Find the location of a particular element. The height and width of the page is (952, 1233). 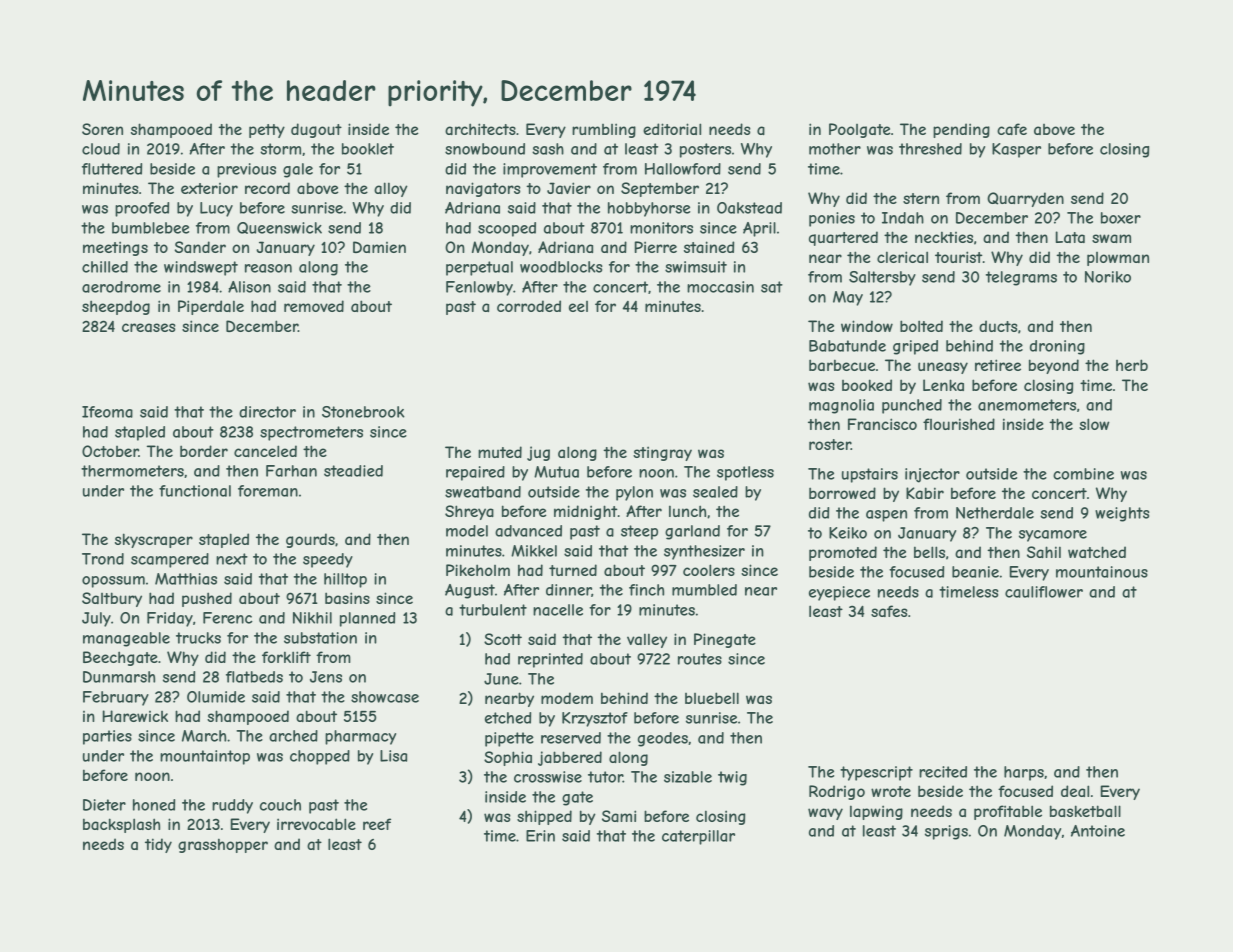

scooped is located at coordinates (507, 229).
